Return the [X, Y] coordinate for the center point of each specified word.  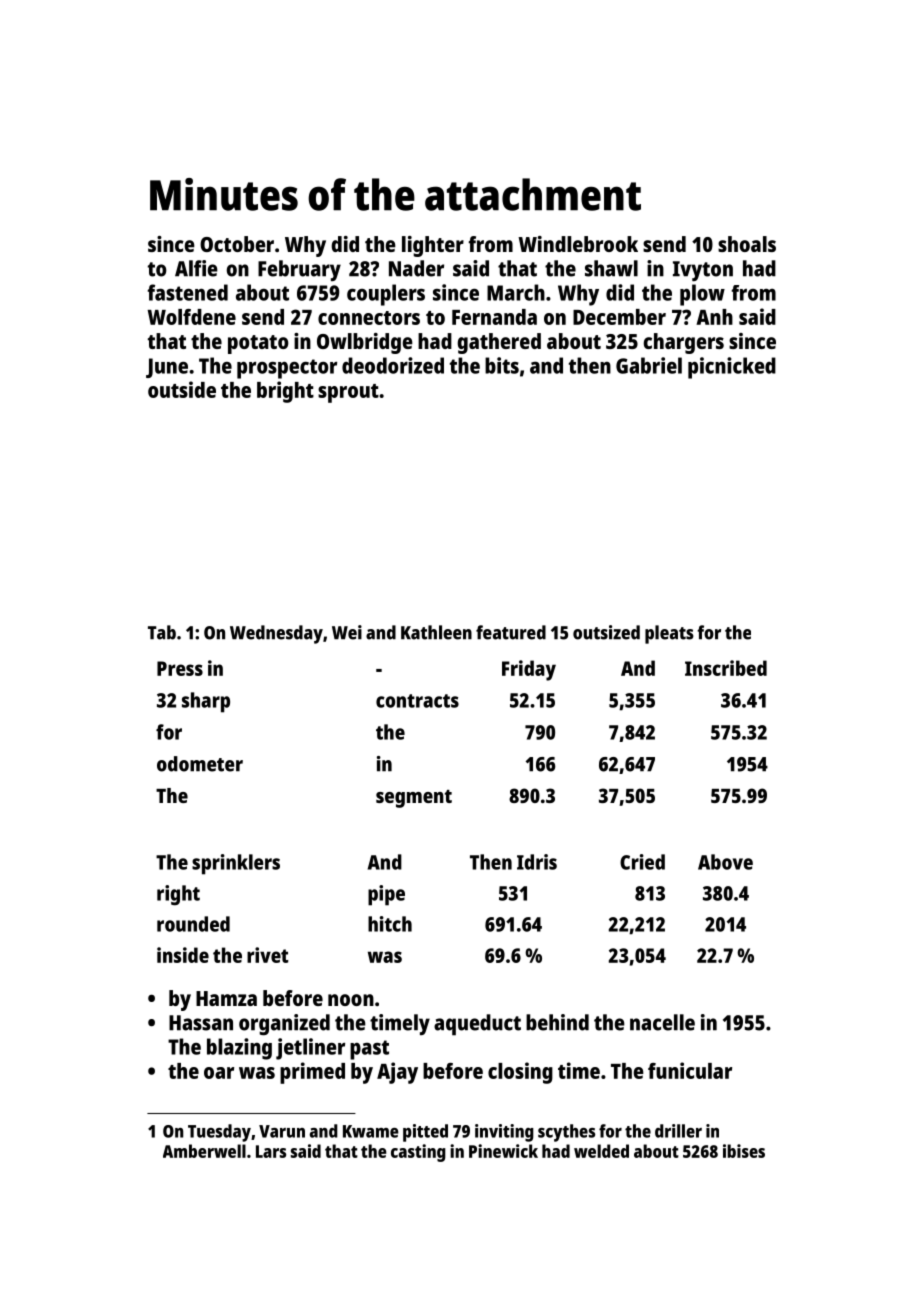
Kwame [371, 1131]
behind [557, 1022]
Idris [537, 862]
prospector [287, 369]
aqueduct [477, 1025]
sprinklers [236, 864]
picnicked [732, 368]
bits [502, 365]
